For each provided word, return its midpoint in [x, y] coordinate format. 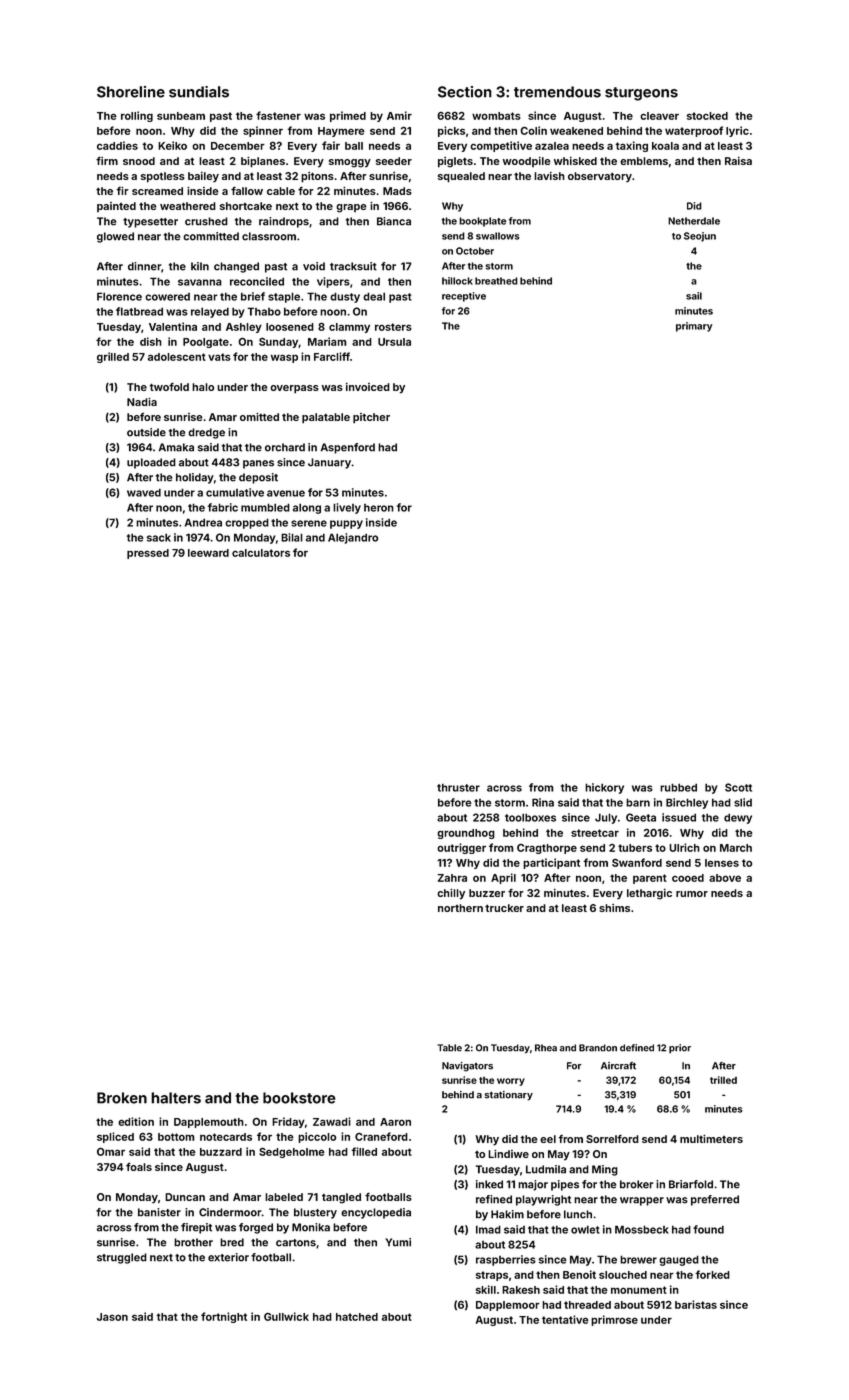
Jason [112, 1317]
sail [694, 296]
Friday [288, 1122]
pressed [148, 554]
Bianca [394, 221]
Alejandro [353, 538]
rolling [137, 116]
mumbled [265, 507]
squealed [461, 177]
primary [694, 327]
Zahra [452, 878]
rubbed [678, 787]
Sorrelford [612, 1138]
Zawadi [332, 1121]
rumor [692, 894]
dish [151, 341]
